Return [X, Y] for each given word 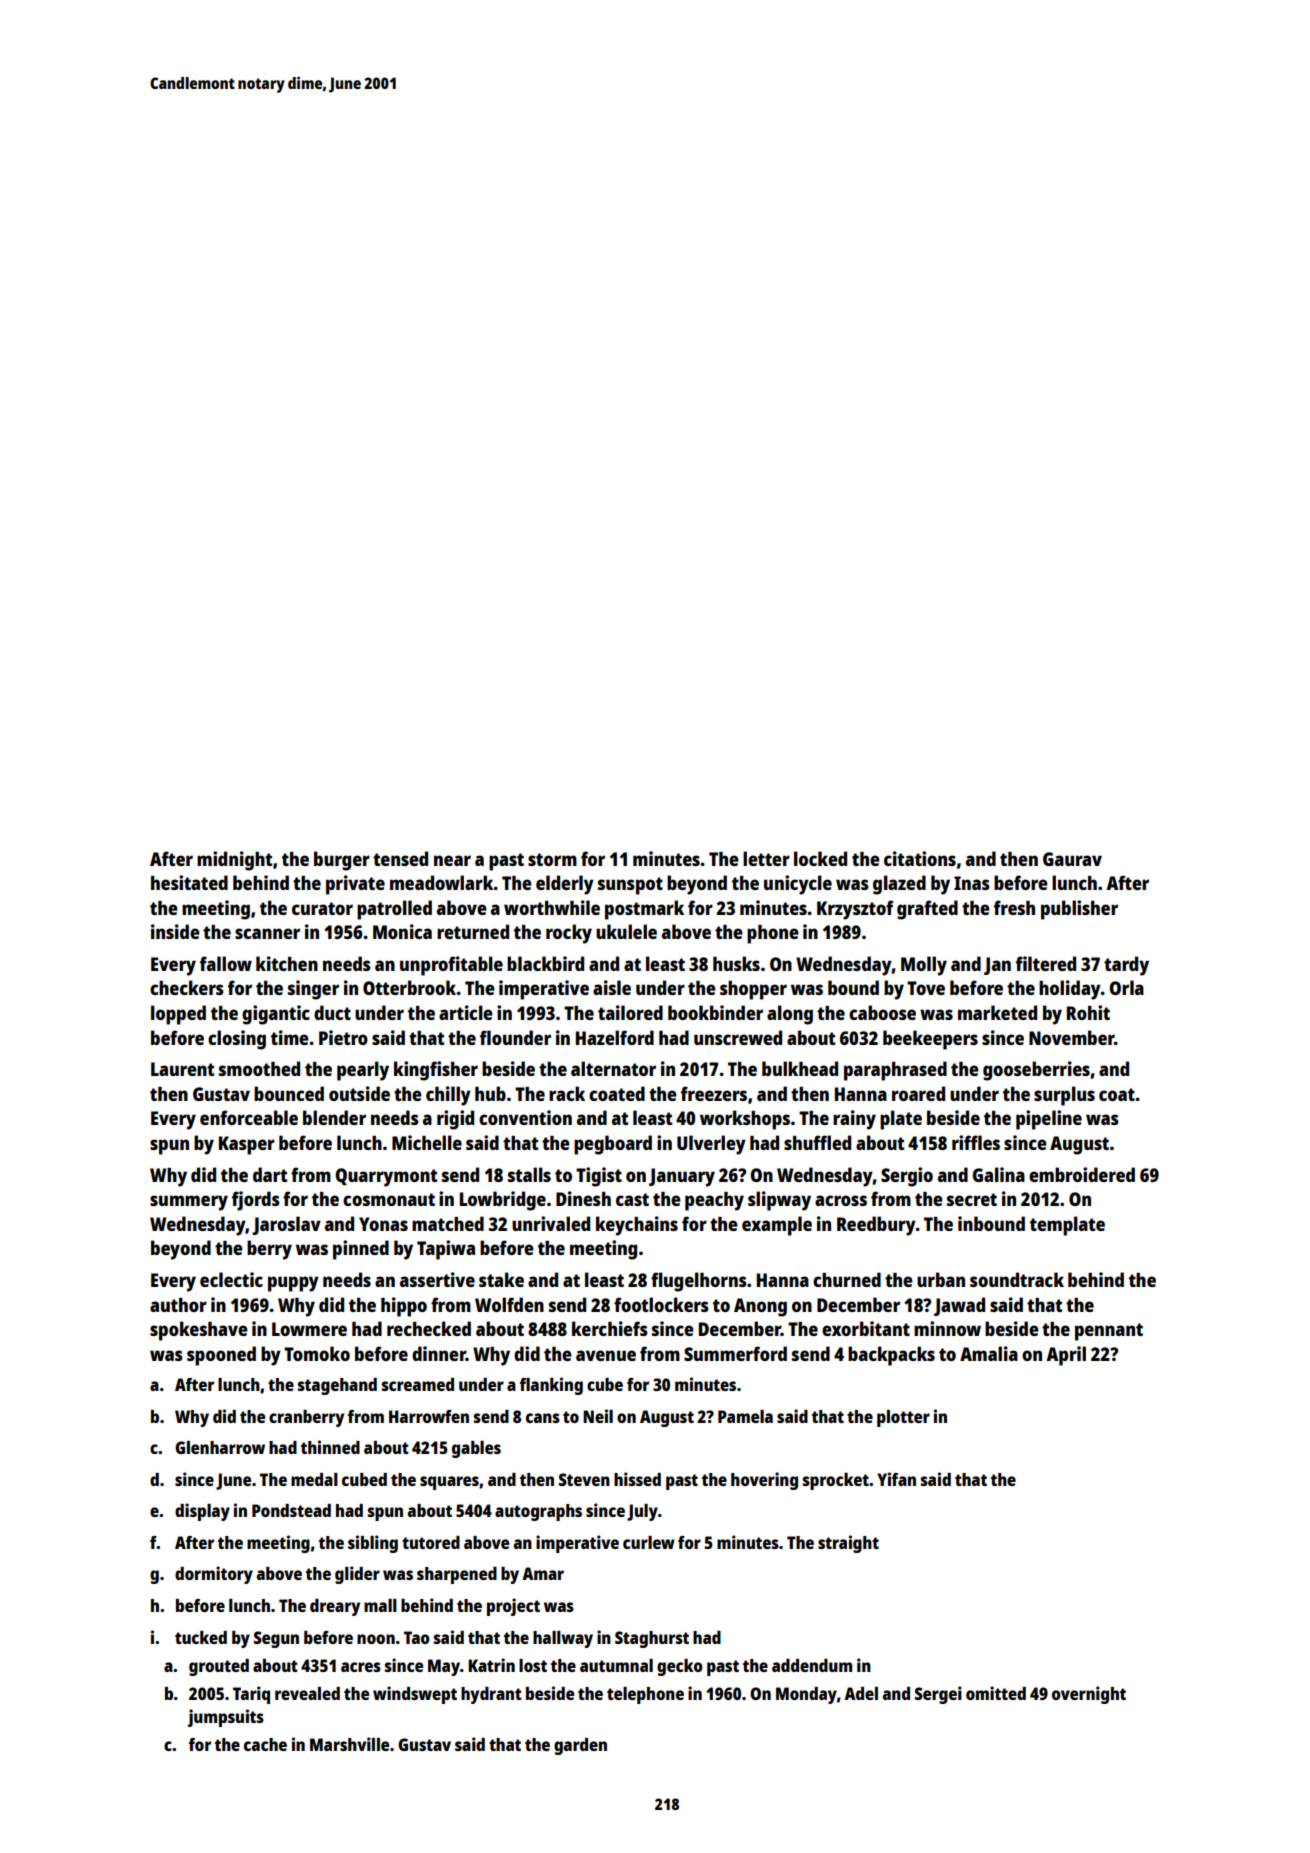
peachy [714, 1201]
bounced [289, 1093]
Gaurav [1072, 859]
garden [580, 1746]
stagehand [337, 1386]
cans [543, 1418]
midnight [234, 861]
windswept [415, 1695]
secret [972, 1199]
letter [766, 858]
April [1066, 1356]
